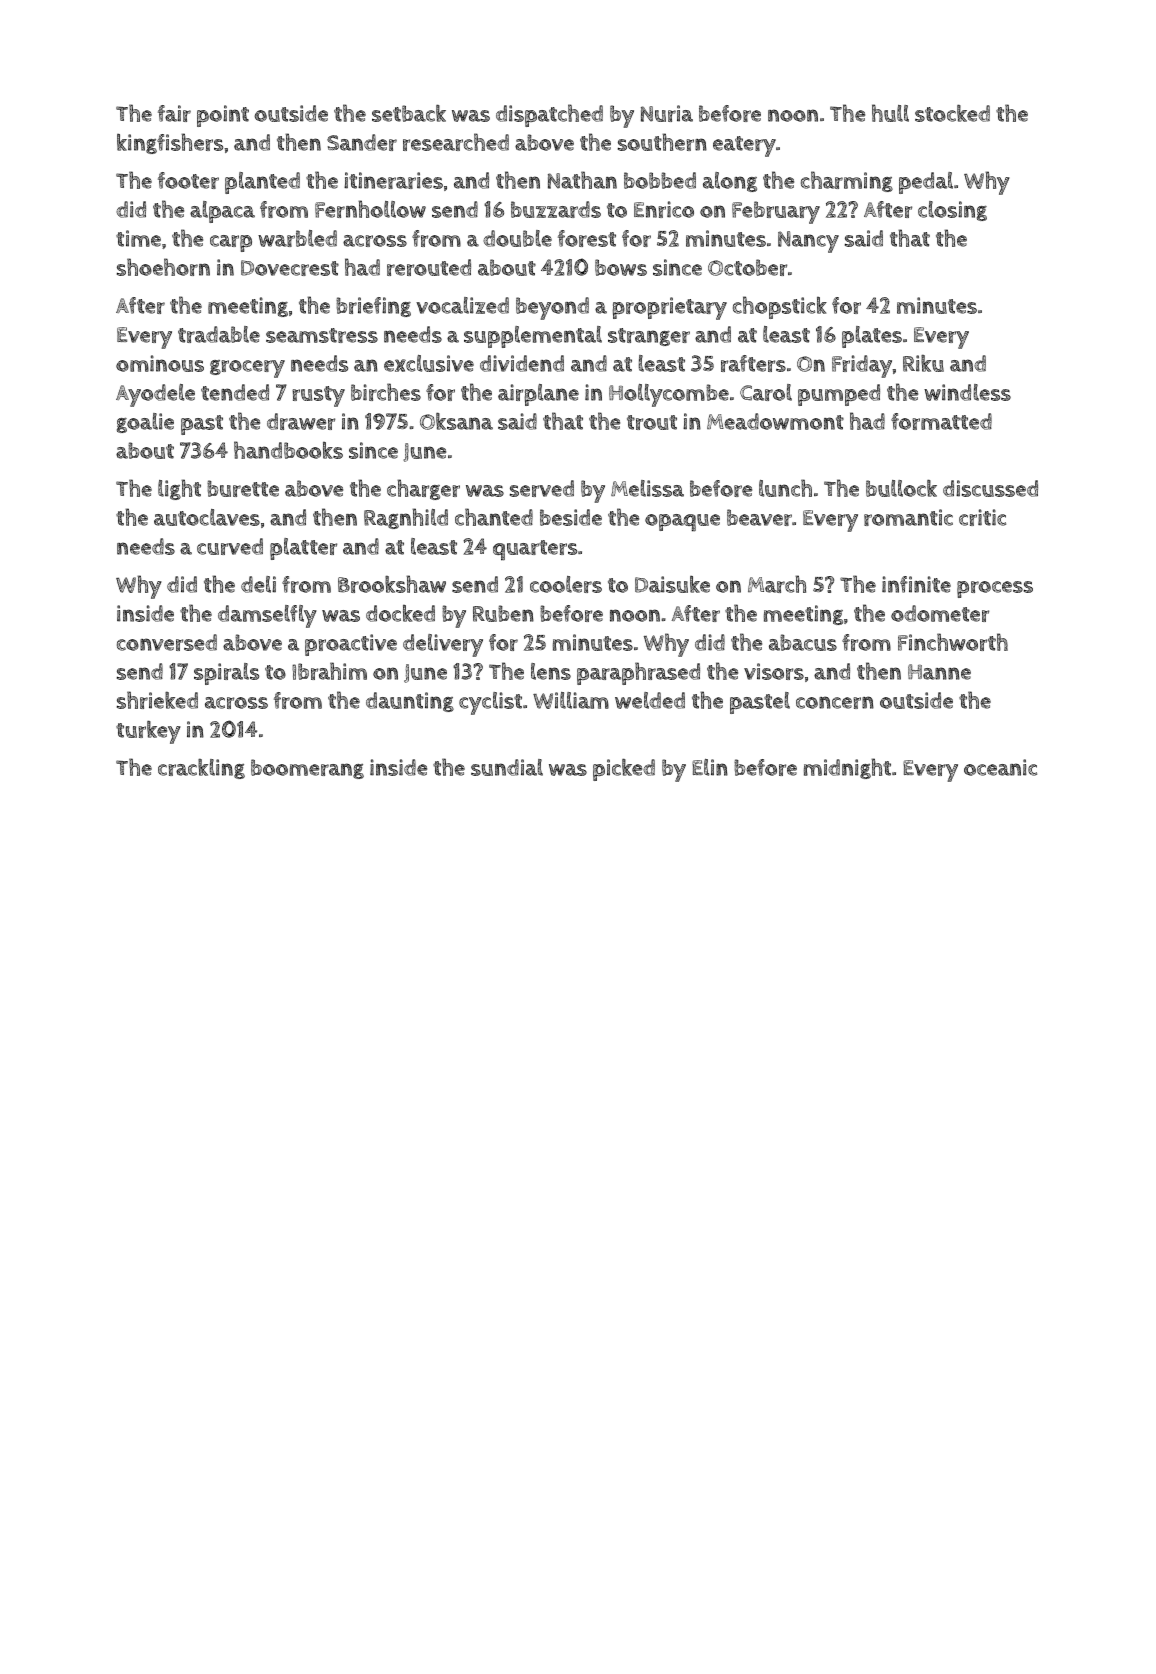  What do you see at coordinates (362, 142) in the page?
I see `Sander` at bounding box center [362, 142].
